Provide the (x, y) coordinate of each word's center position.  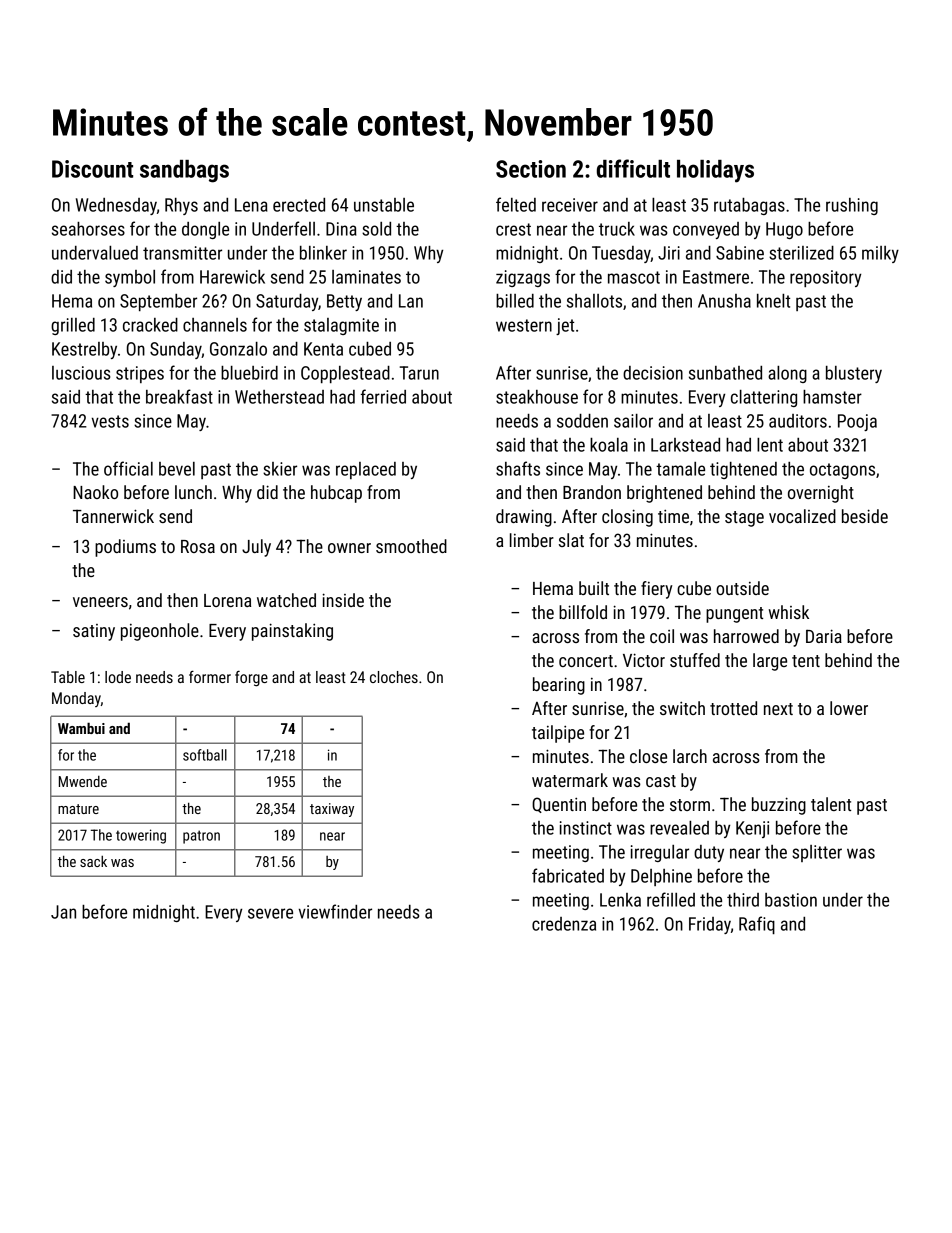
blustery (854, 374)
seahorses (88, 229)
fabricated (568, 875)
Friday (710, 925)
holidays (715, 171)
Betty (344, 302)
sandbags (184, 171)
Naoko (95, 492)
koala (609, 445)
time (673, 516)
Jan (63, 912)
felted (516, 204)
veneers (100, 602)
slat (571, 540)
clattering (764, 398)
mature (78, 809)
